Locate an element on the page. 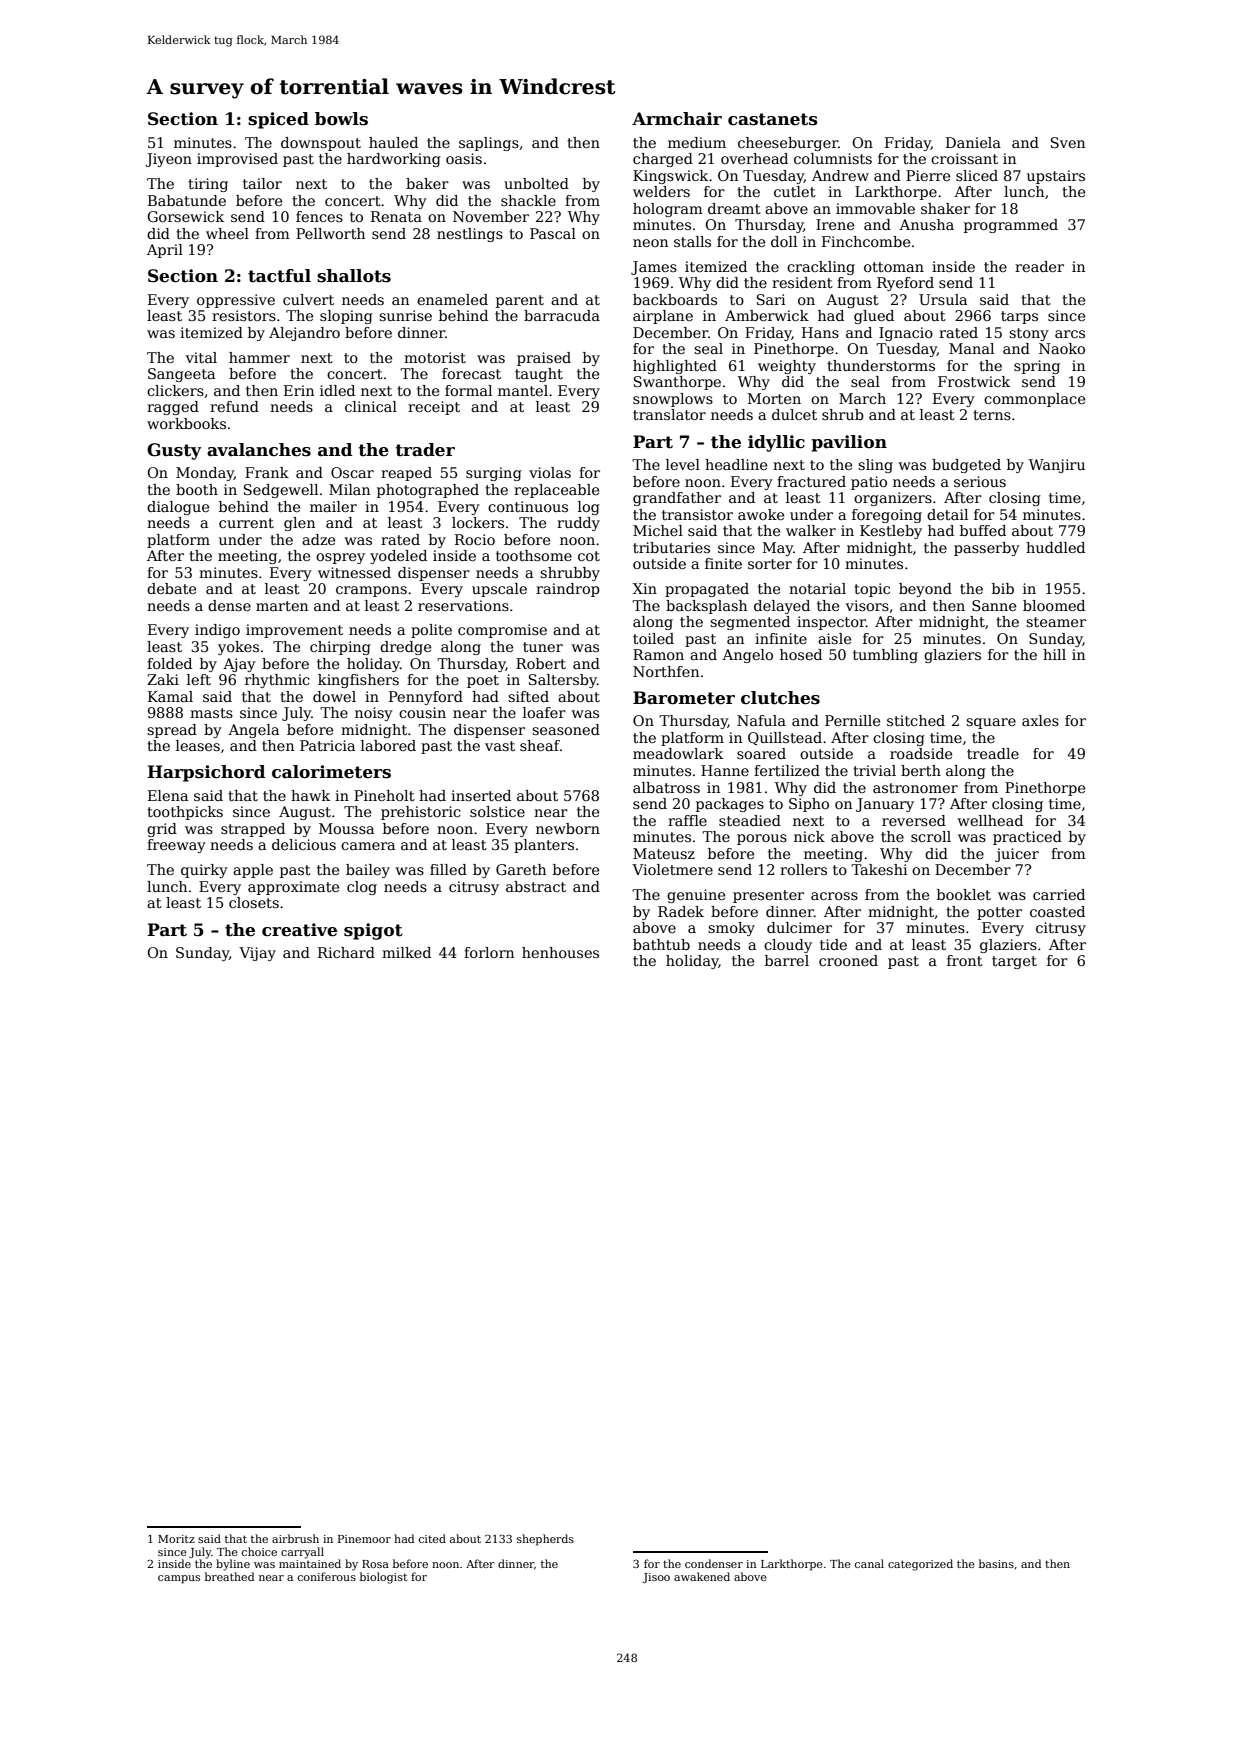 Image resolution: width=1233 pixels, height=1744 pixels. Sven is located at coordinates (1068, 142).
